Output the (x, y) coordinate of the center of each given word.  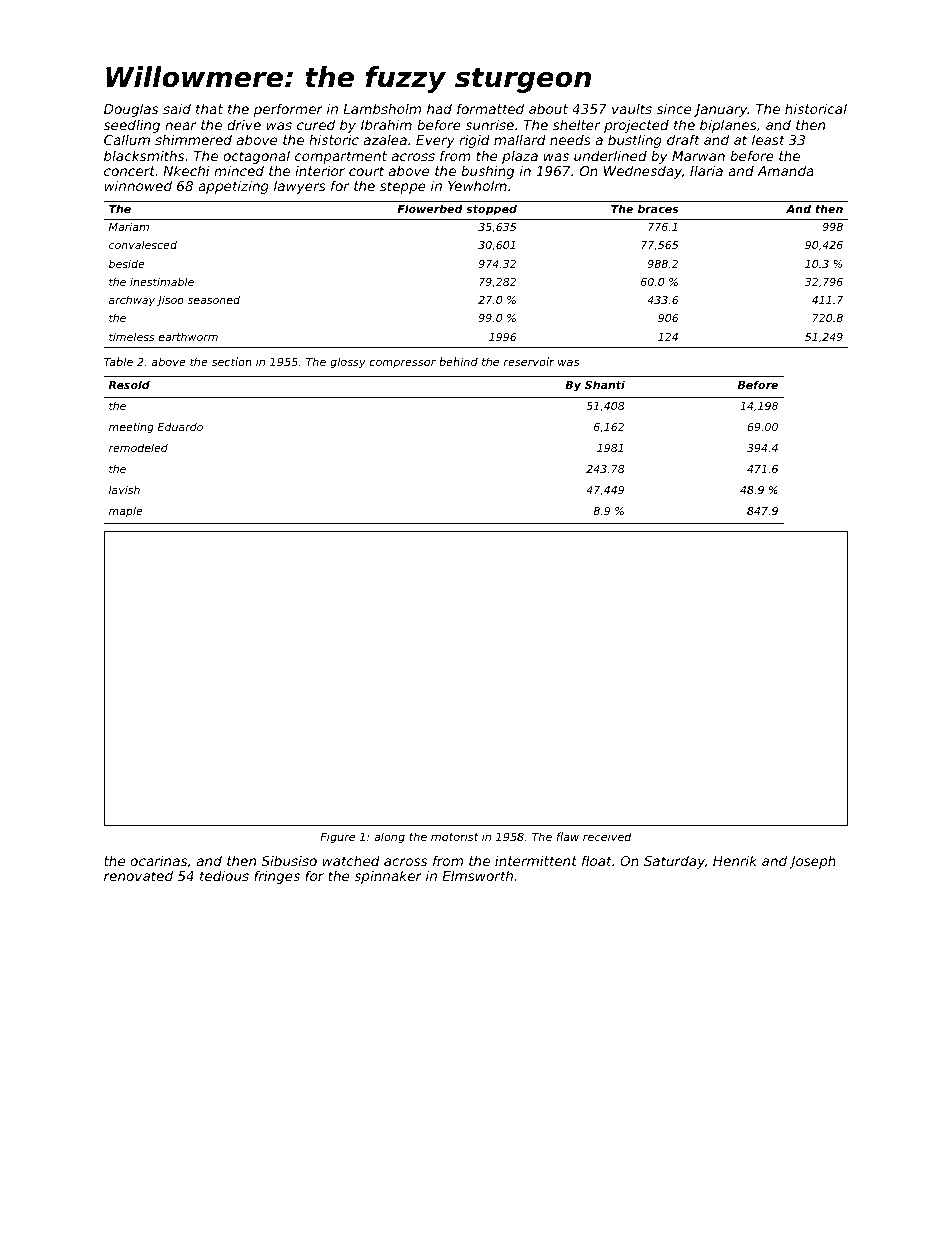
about (548, 108)
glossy (348, 363)
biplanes (728, 126)
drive (244, 125)
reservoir (529, 361)
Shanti (605, 384)
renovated (138, 875)
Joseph (812, 862)
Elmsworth (477, 875)
